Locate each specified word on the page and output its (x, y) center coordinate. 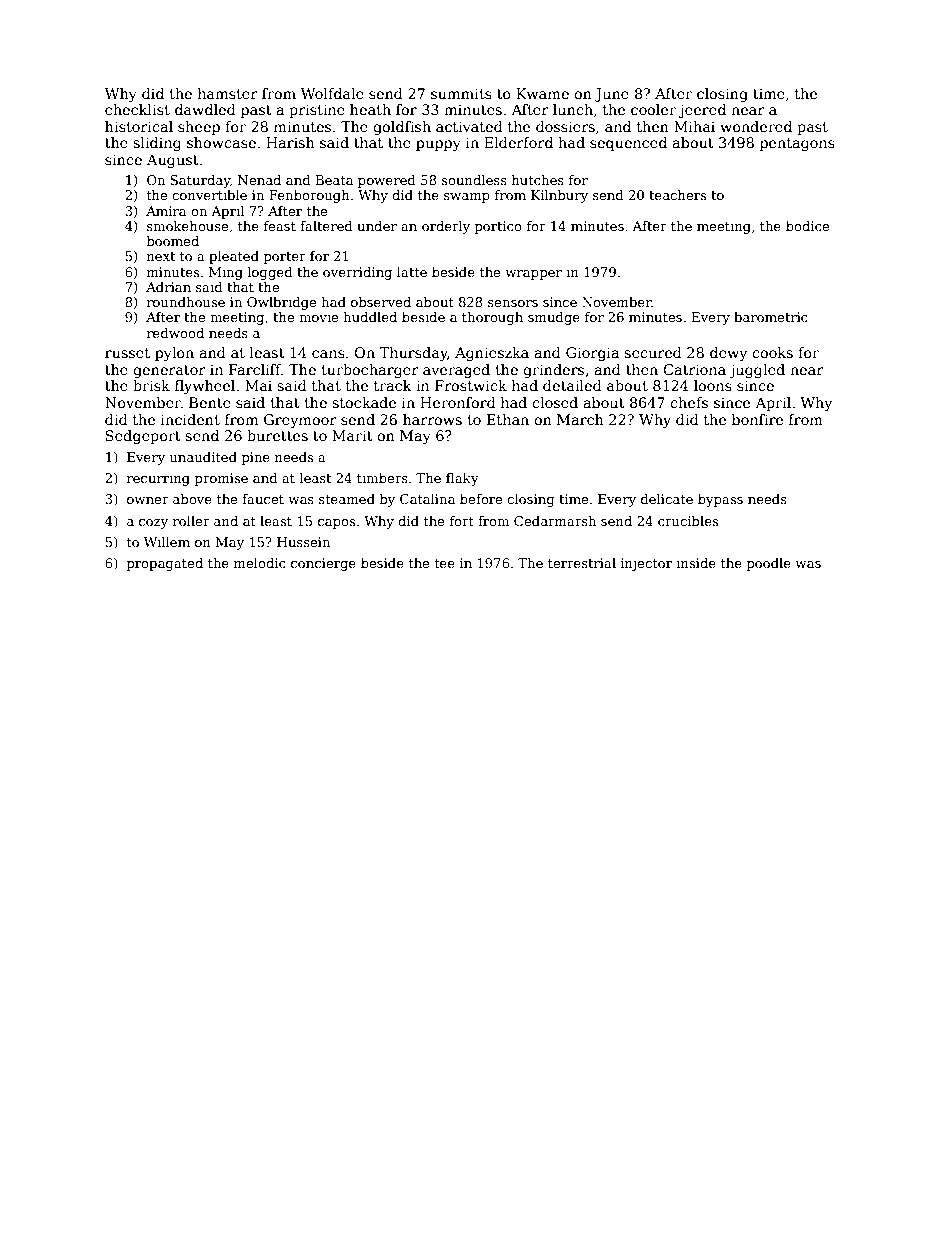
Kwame (542, 93)
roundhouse (186, 302)
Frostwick (471, 385)
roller (191, 521)
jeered (702, 111)
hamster (228, 93)
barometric (771, 317)
